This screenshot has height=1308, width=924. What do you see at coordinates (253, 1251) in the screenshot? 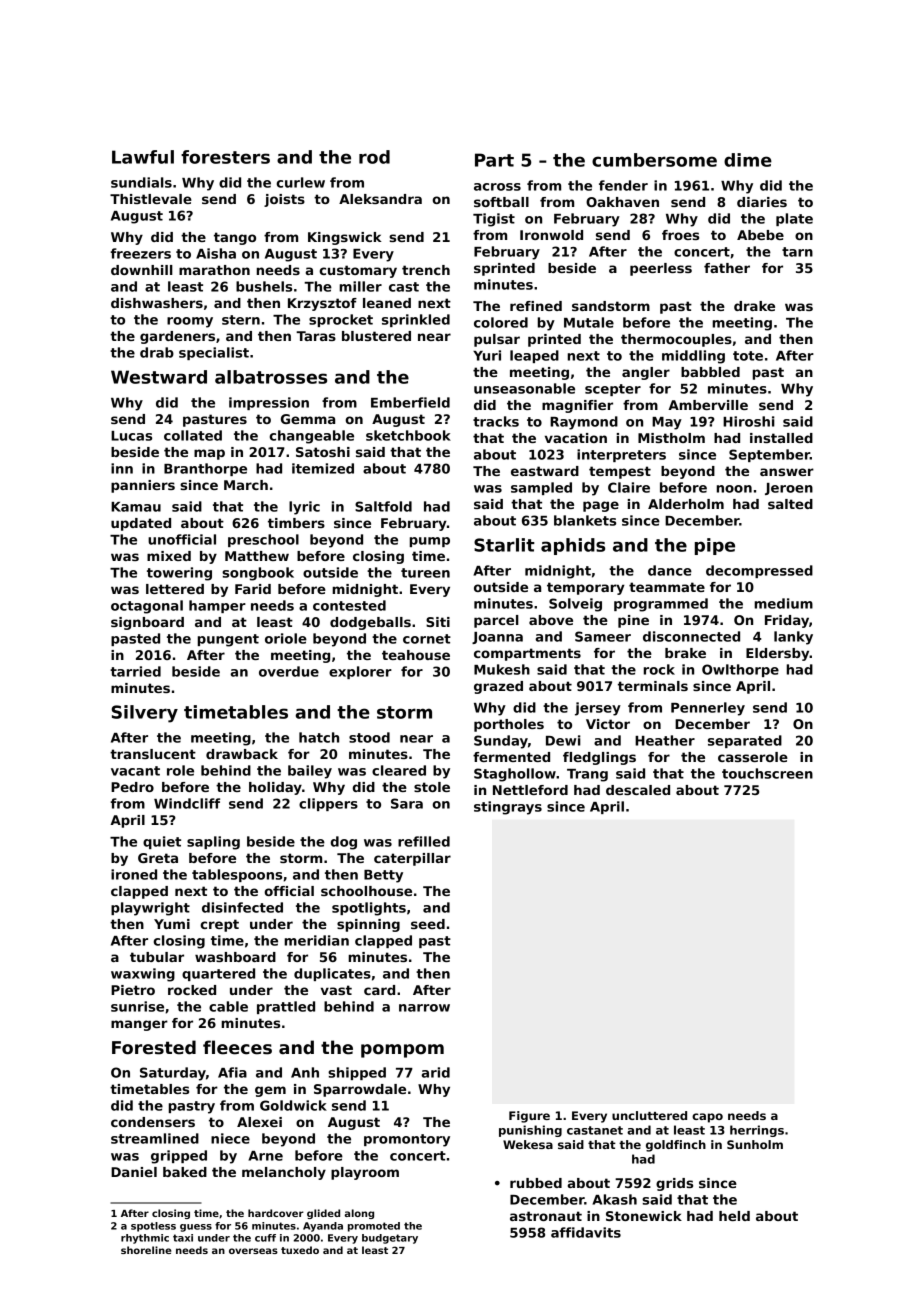
I see `overseas` at bounding box center [253, 1251].
